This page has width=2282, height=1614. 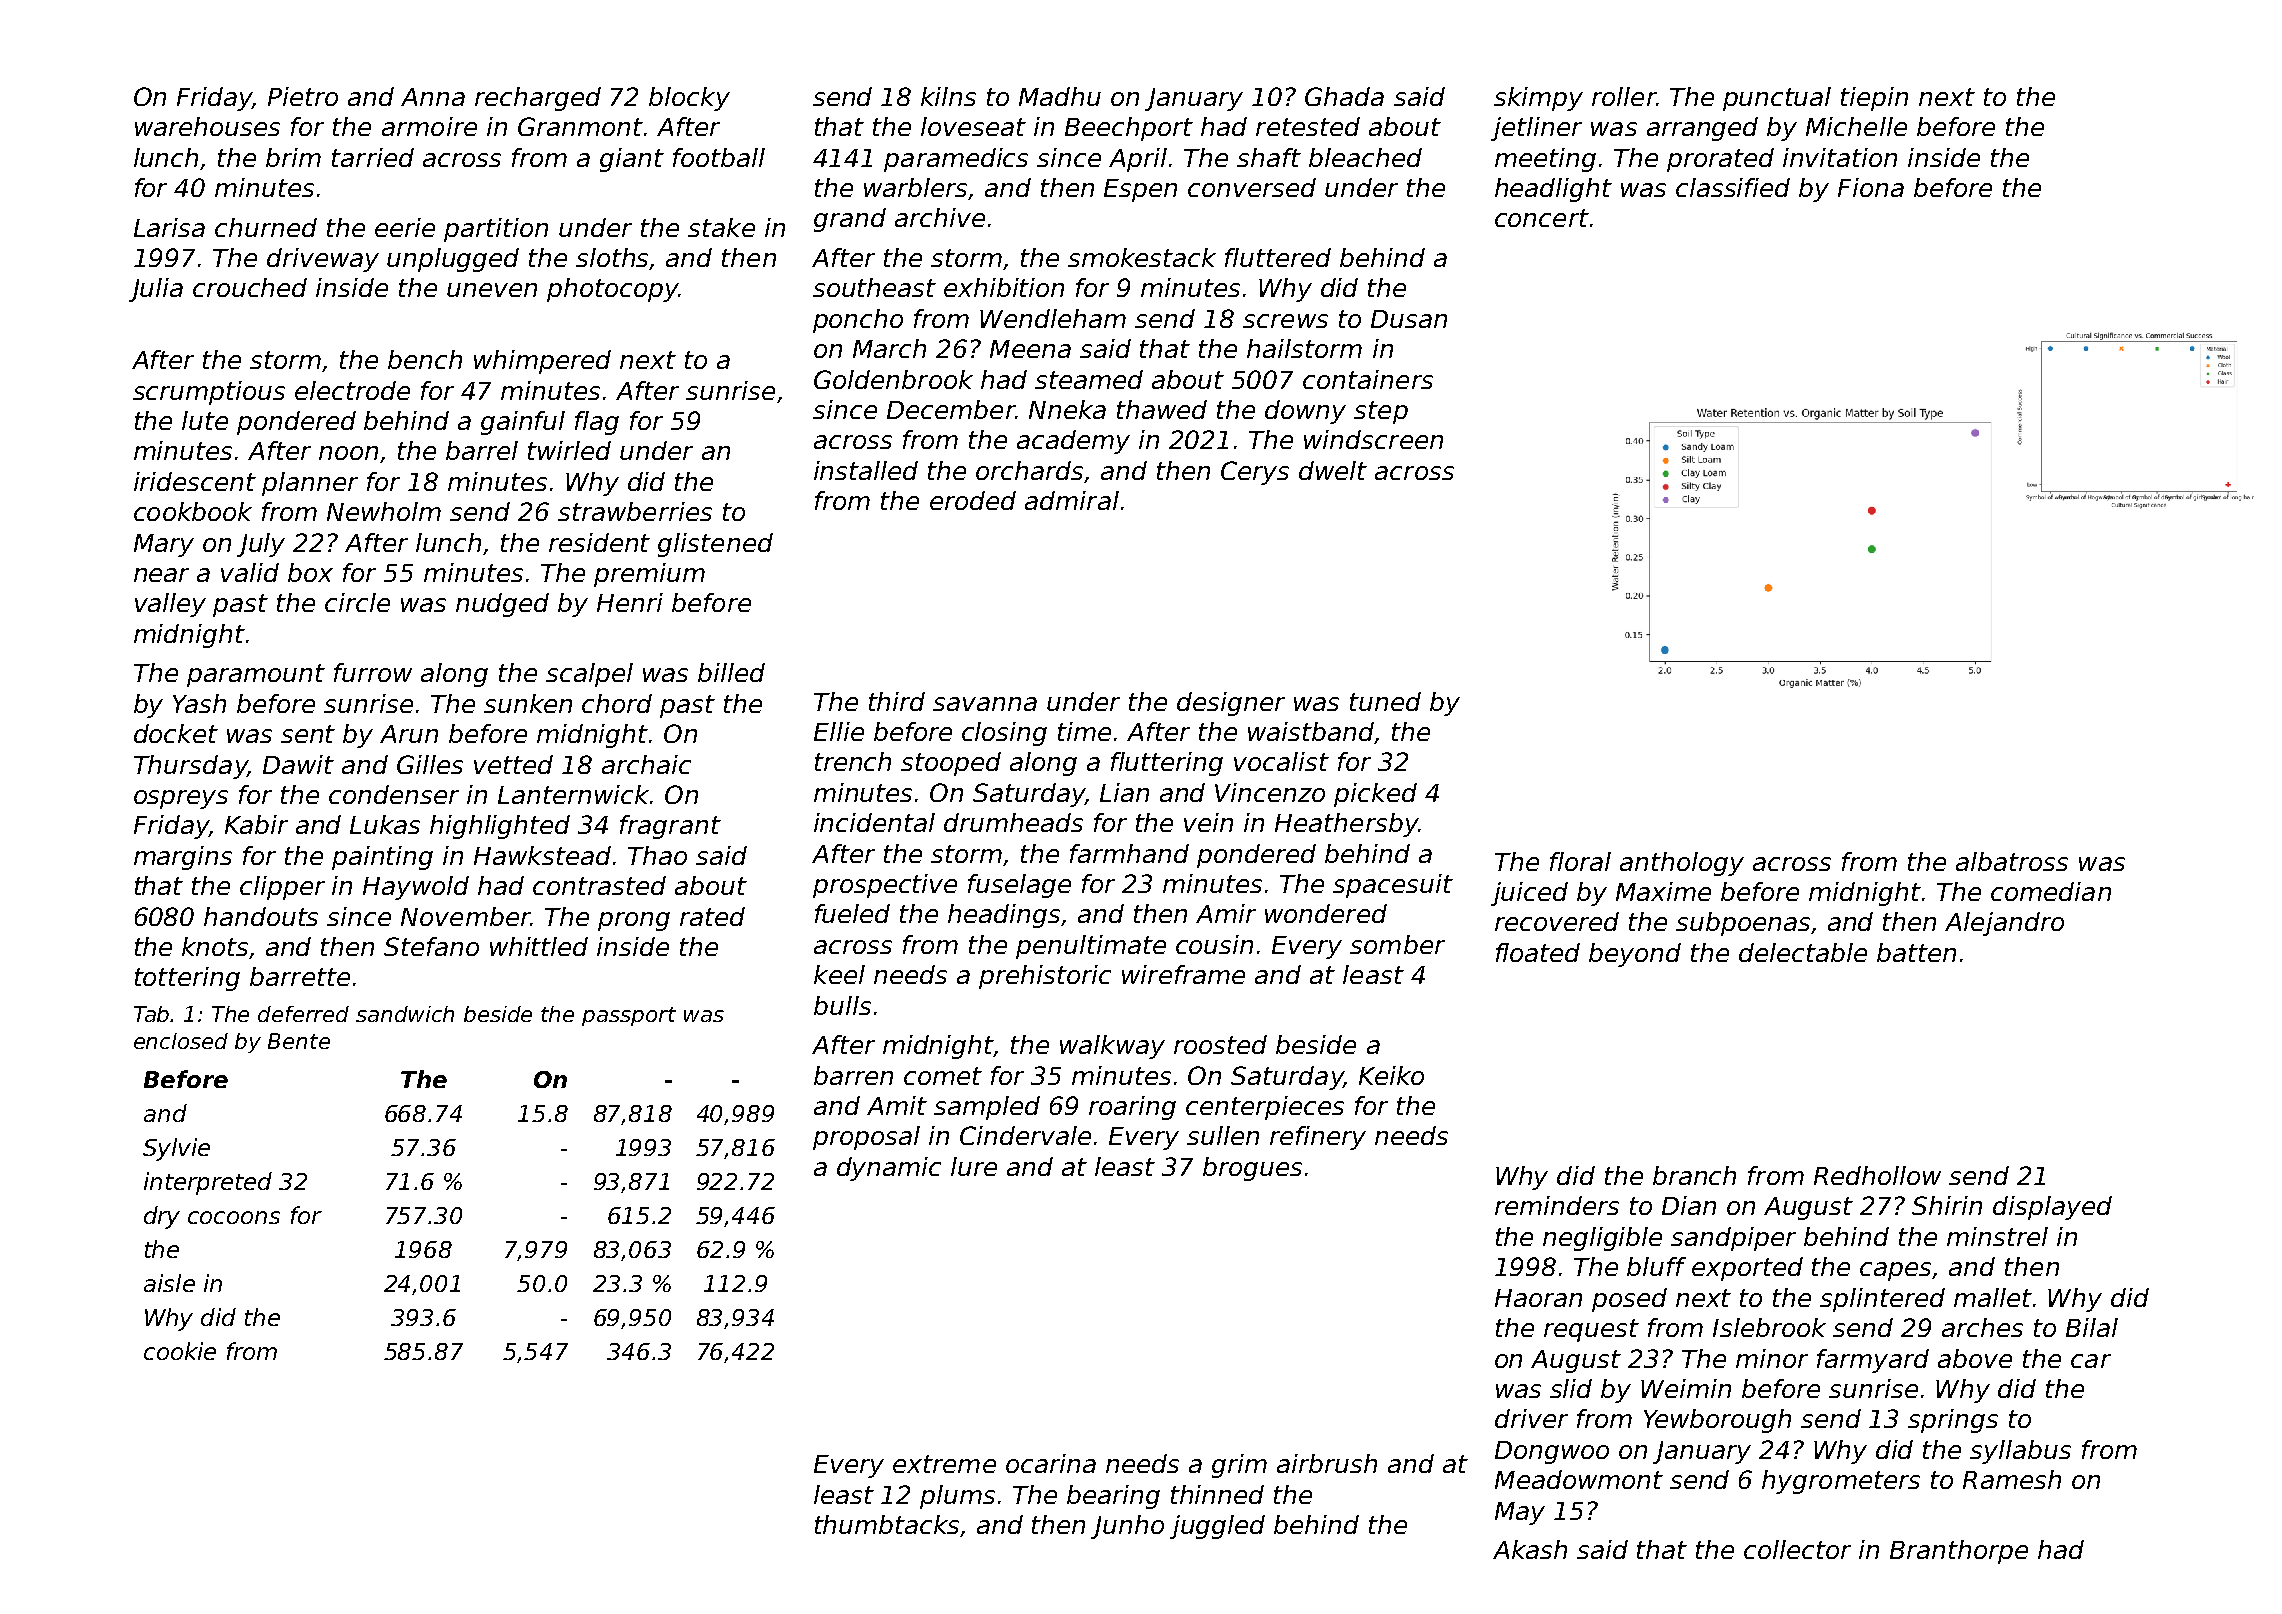 What do you see at coordinates (1084, 731) in the page?
I see `time` at bounding box center [1084, 731].
